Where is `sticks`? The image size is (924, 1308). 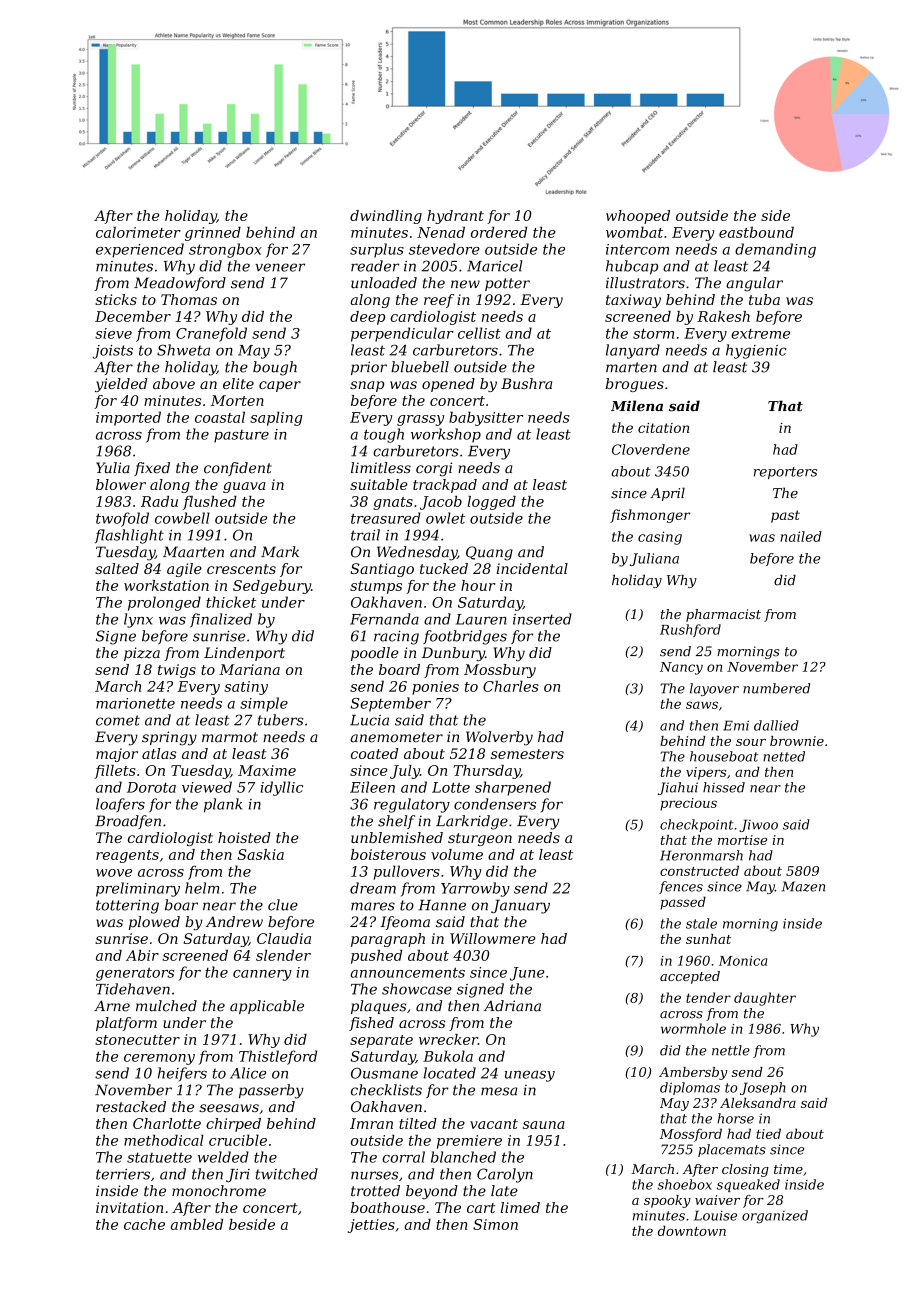
sticks is located at coordinates (116, 299).
